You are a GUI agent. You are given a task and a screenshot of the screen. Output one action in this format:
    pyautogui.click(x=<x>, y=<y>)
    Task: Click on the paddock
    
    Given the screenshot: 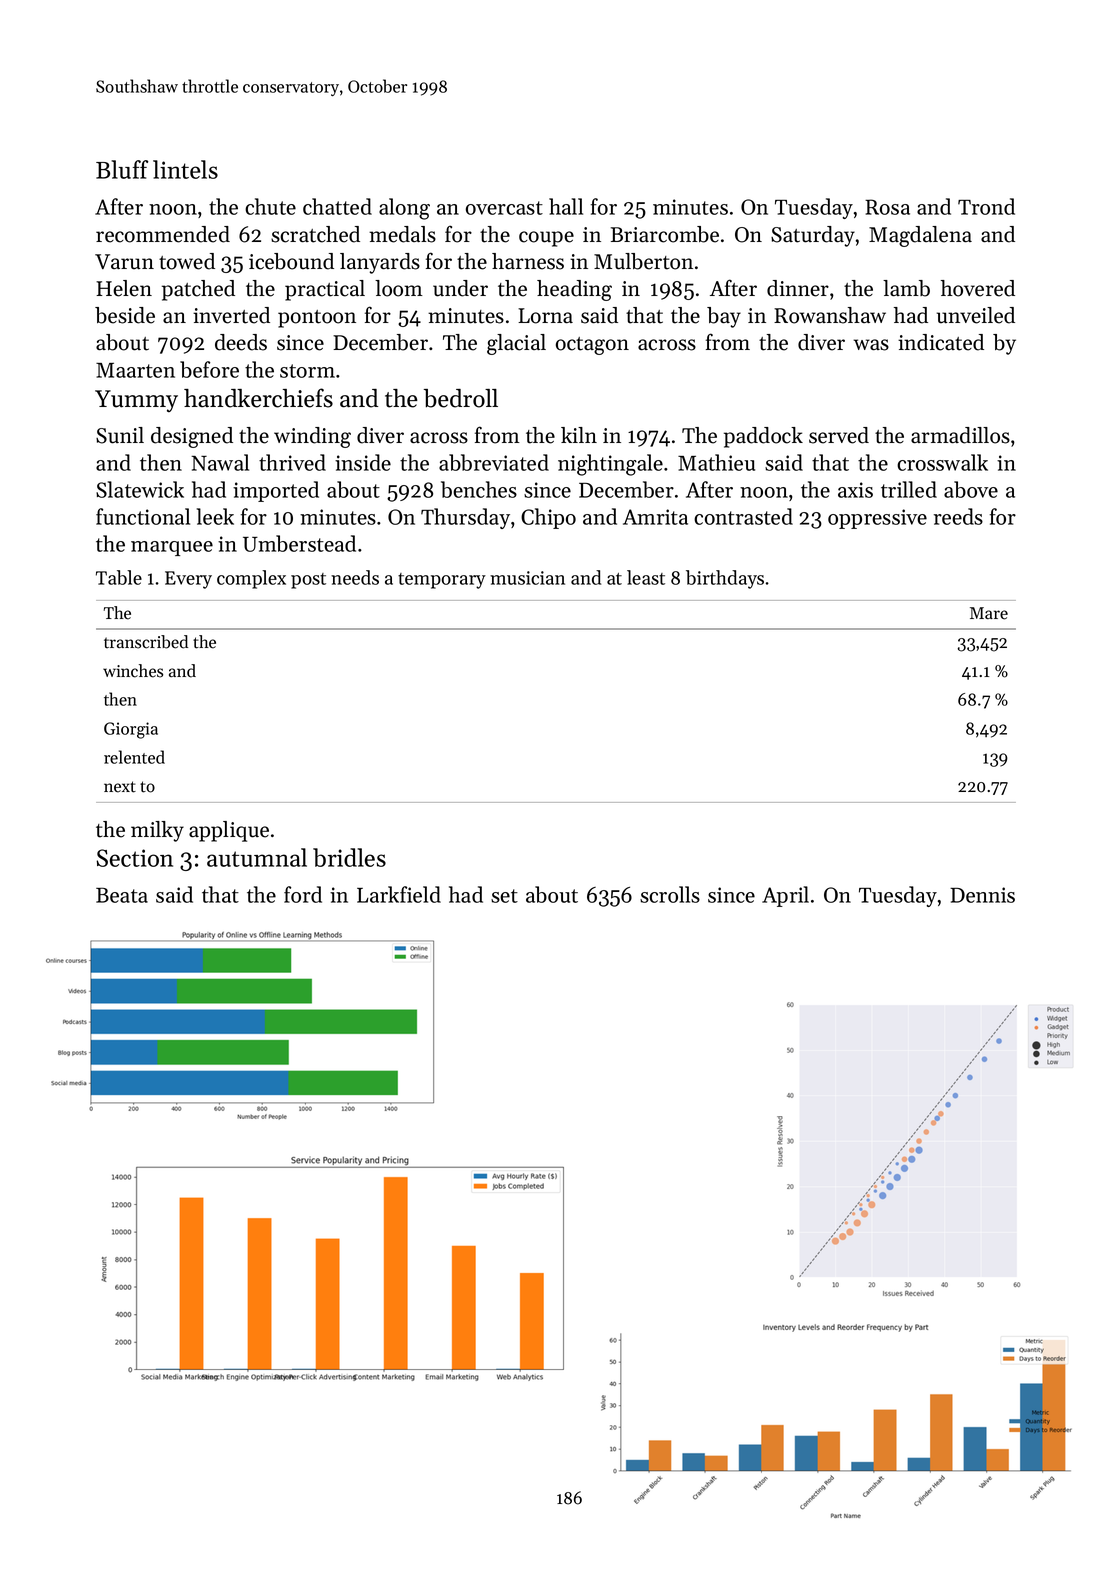 What is the action you would take?
    pyautogui.click(x=763, y=437)
